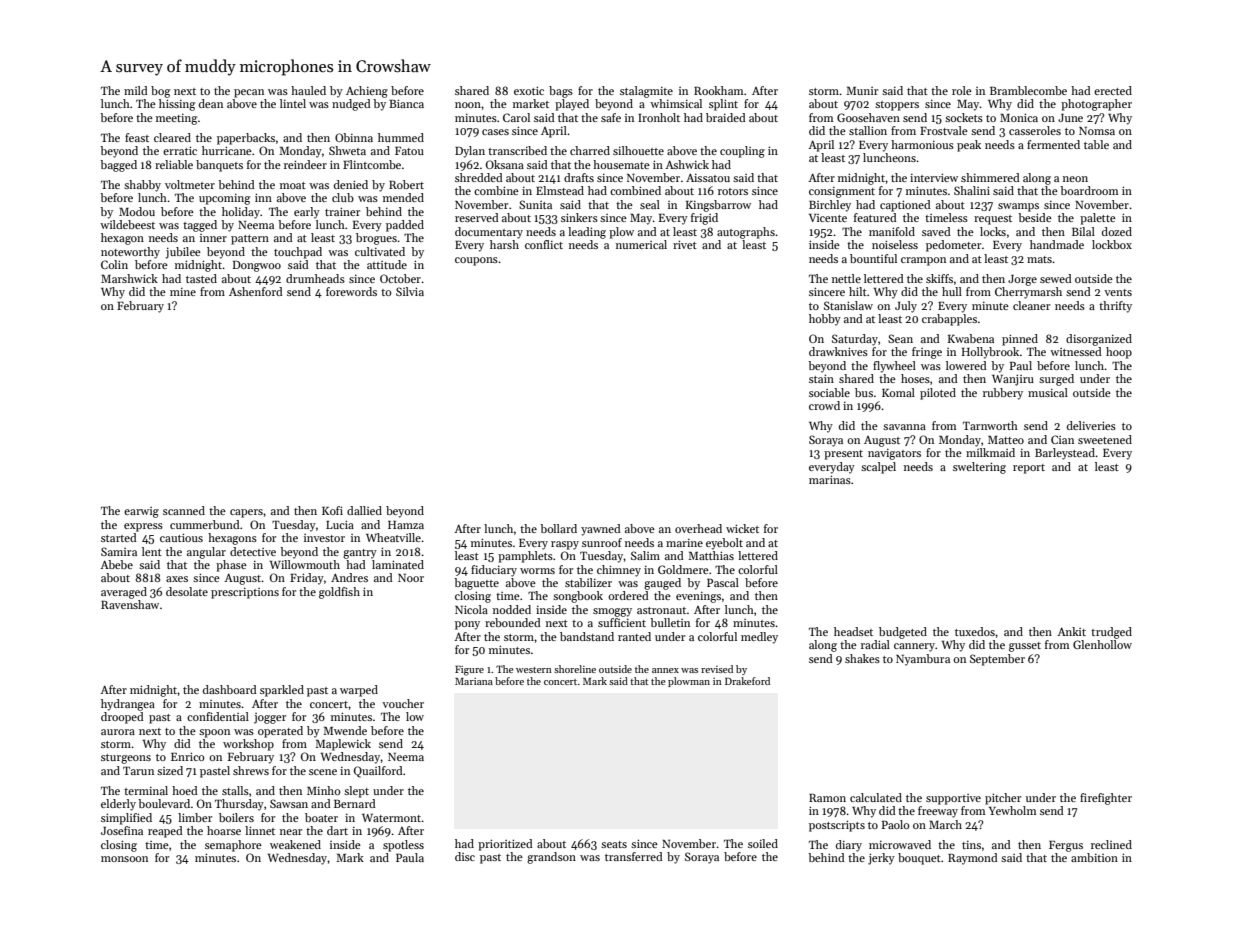 This screenshot has width=1233, height=952. I want to click on noon, so click(468, 105).
